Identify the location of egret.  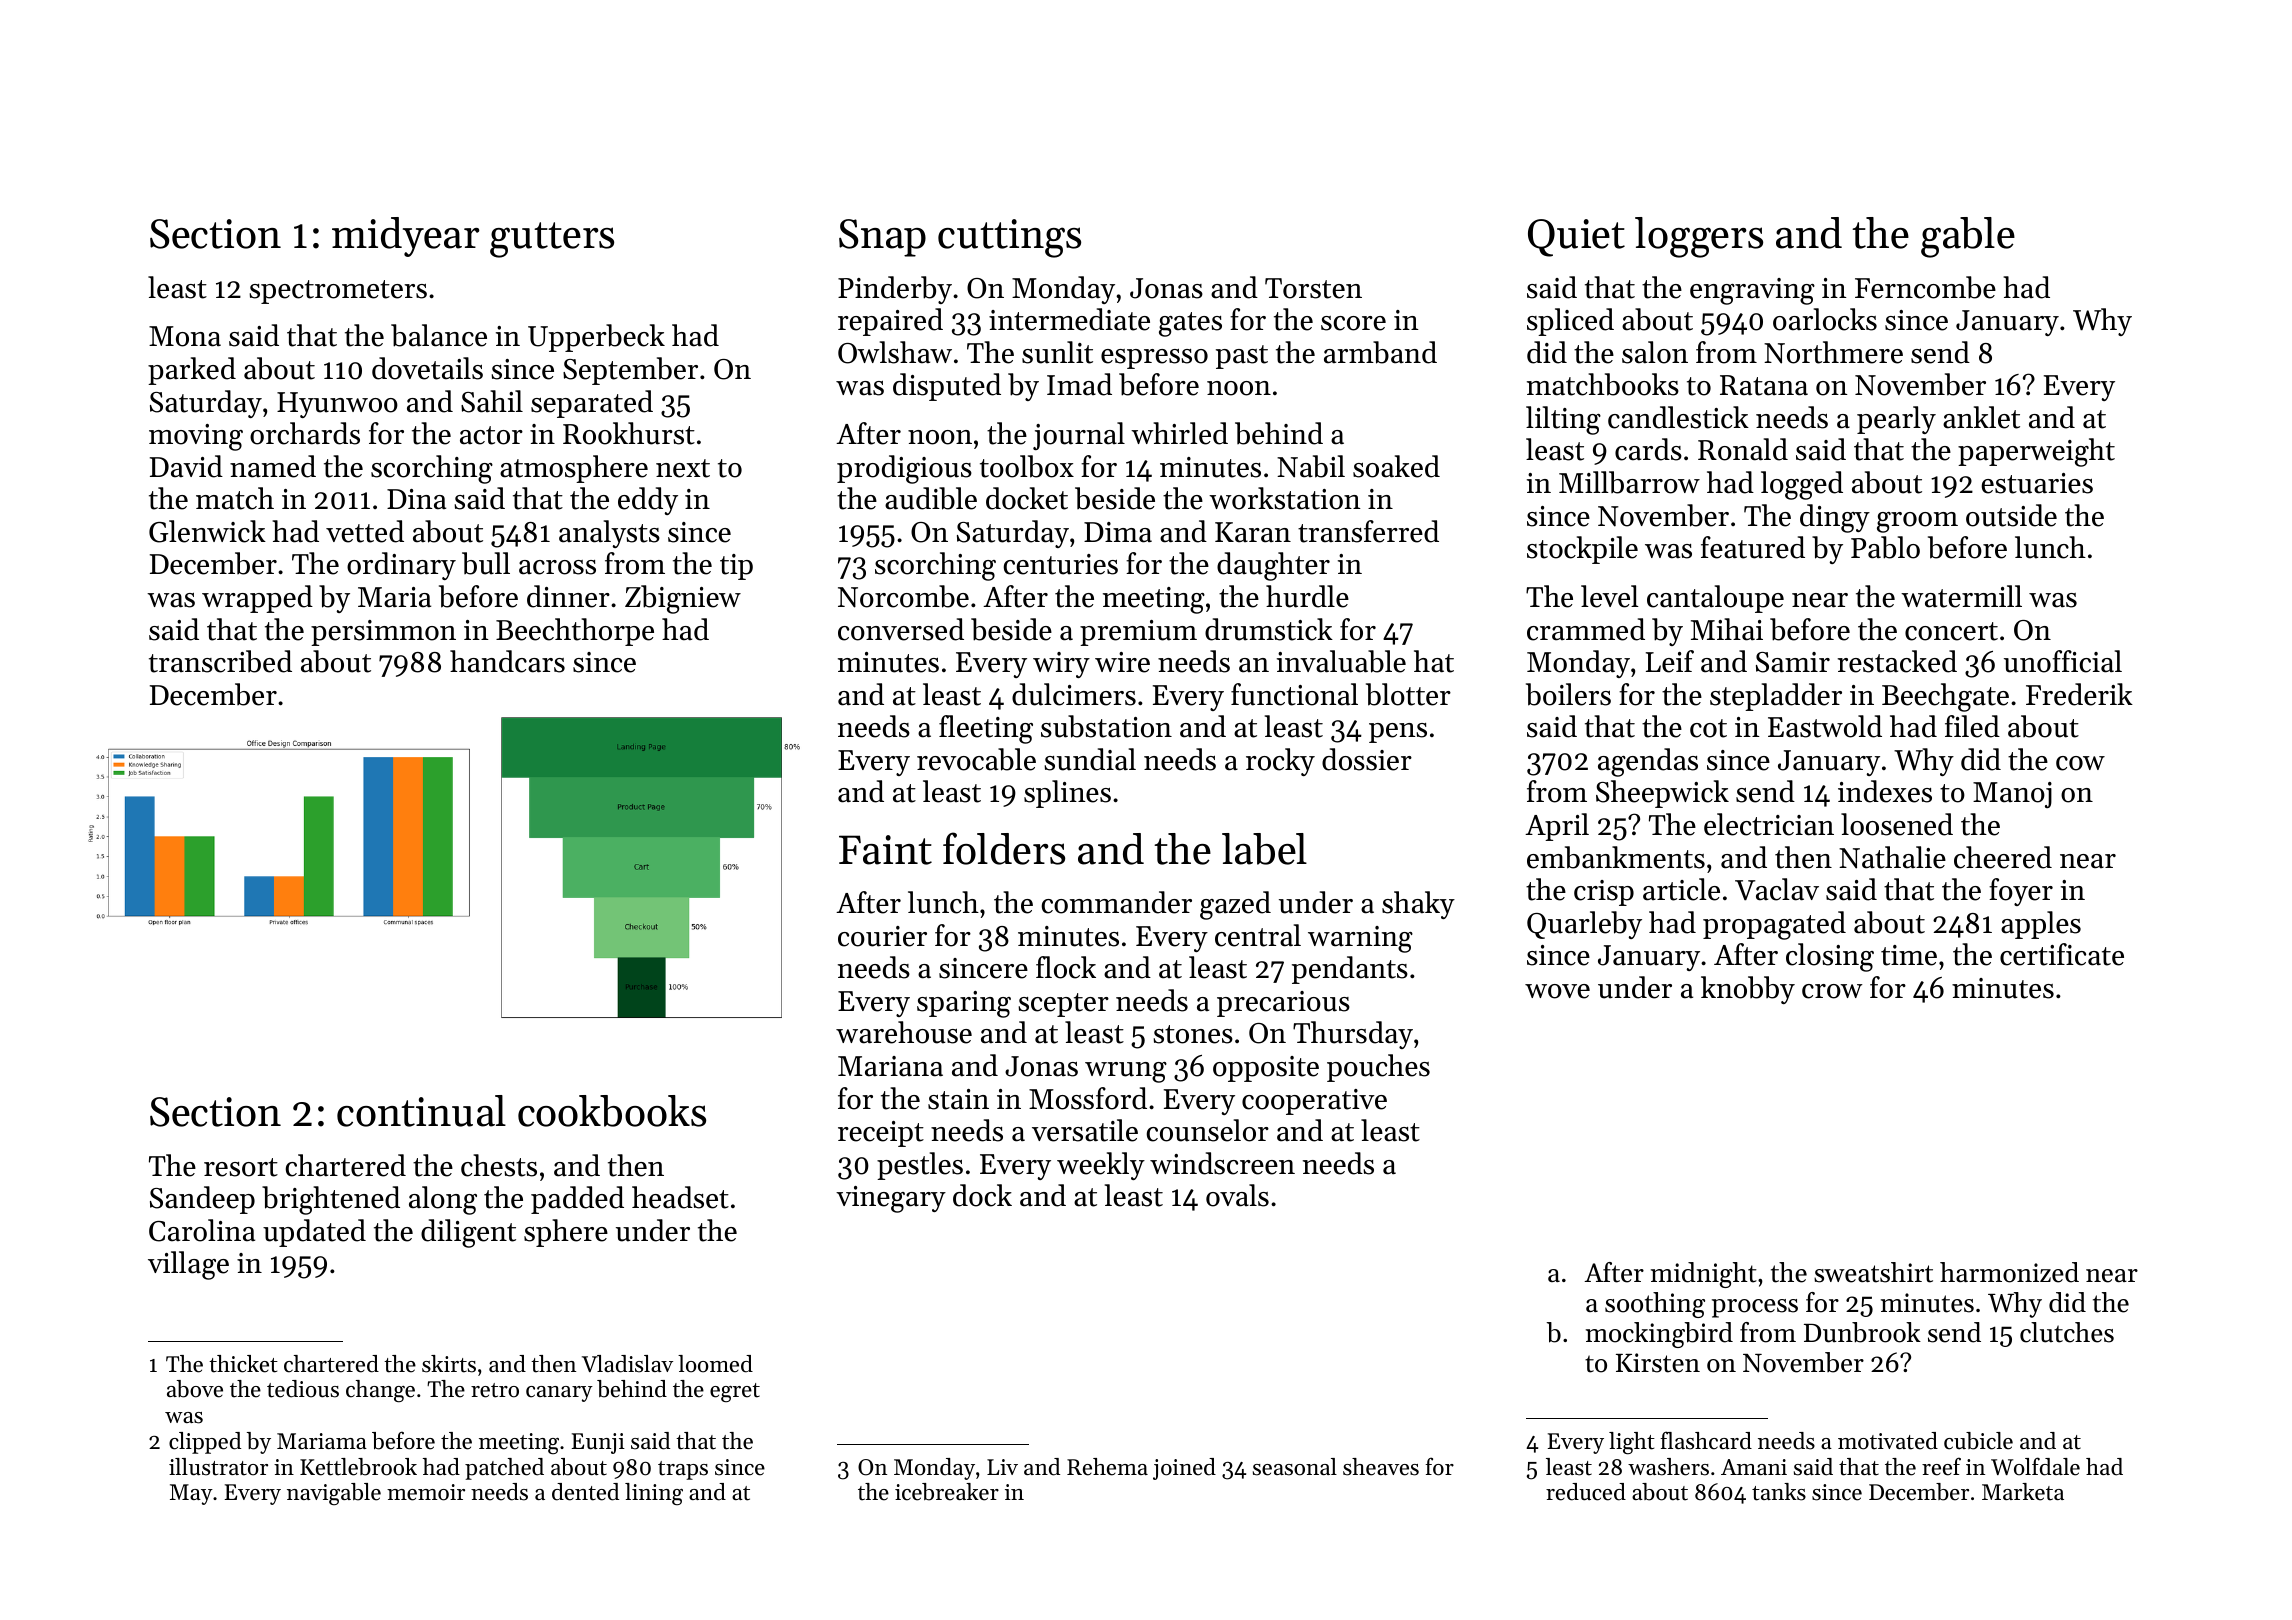
(735, 1392).
